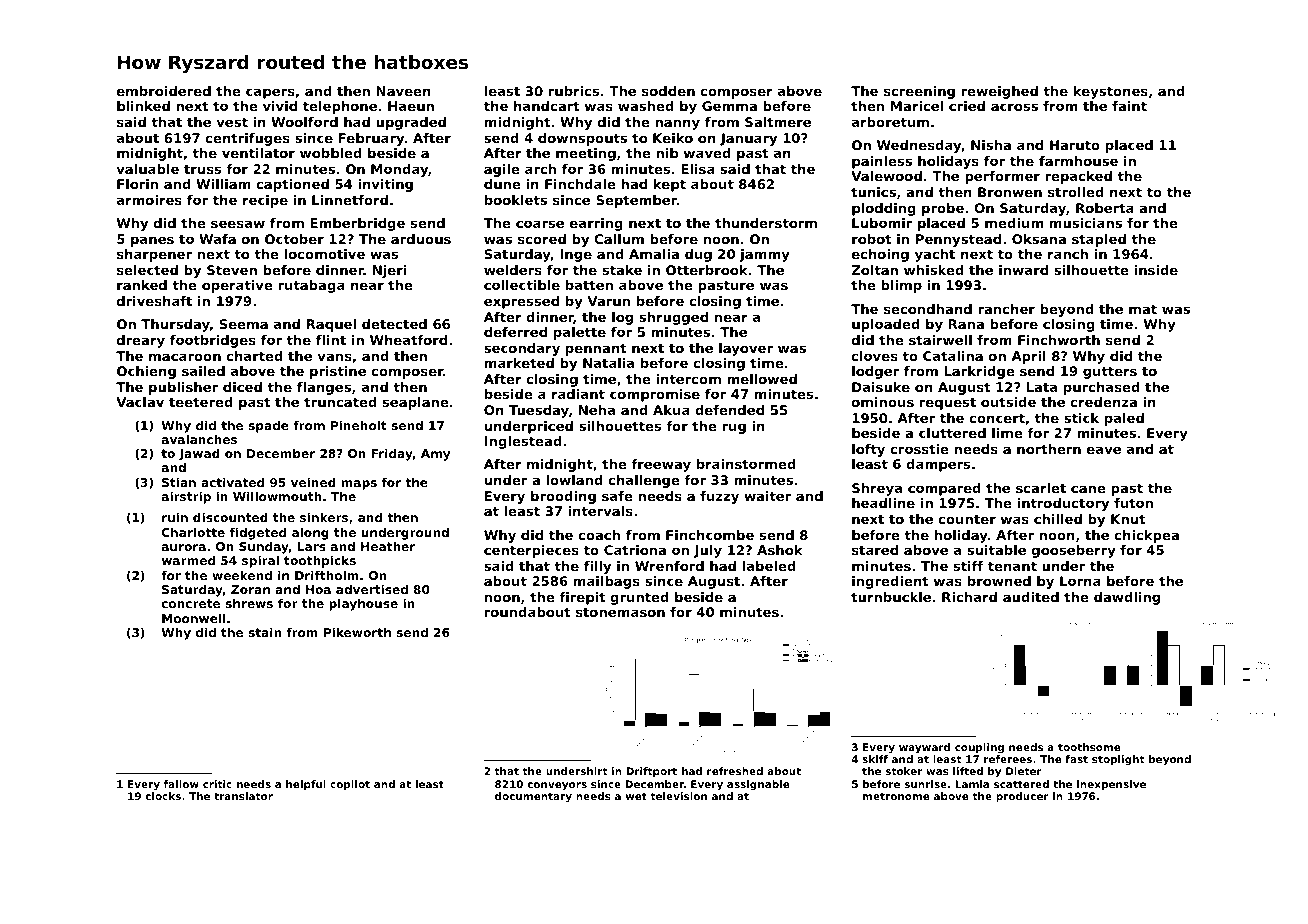 This screenshot has width=1308, height=924. I want to click on panes, so click(152, 241).
